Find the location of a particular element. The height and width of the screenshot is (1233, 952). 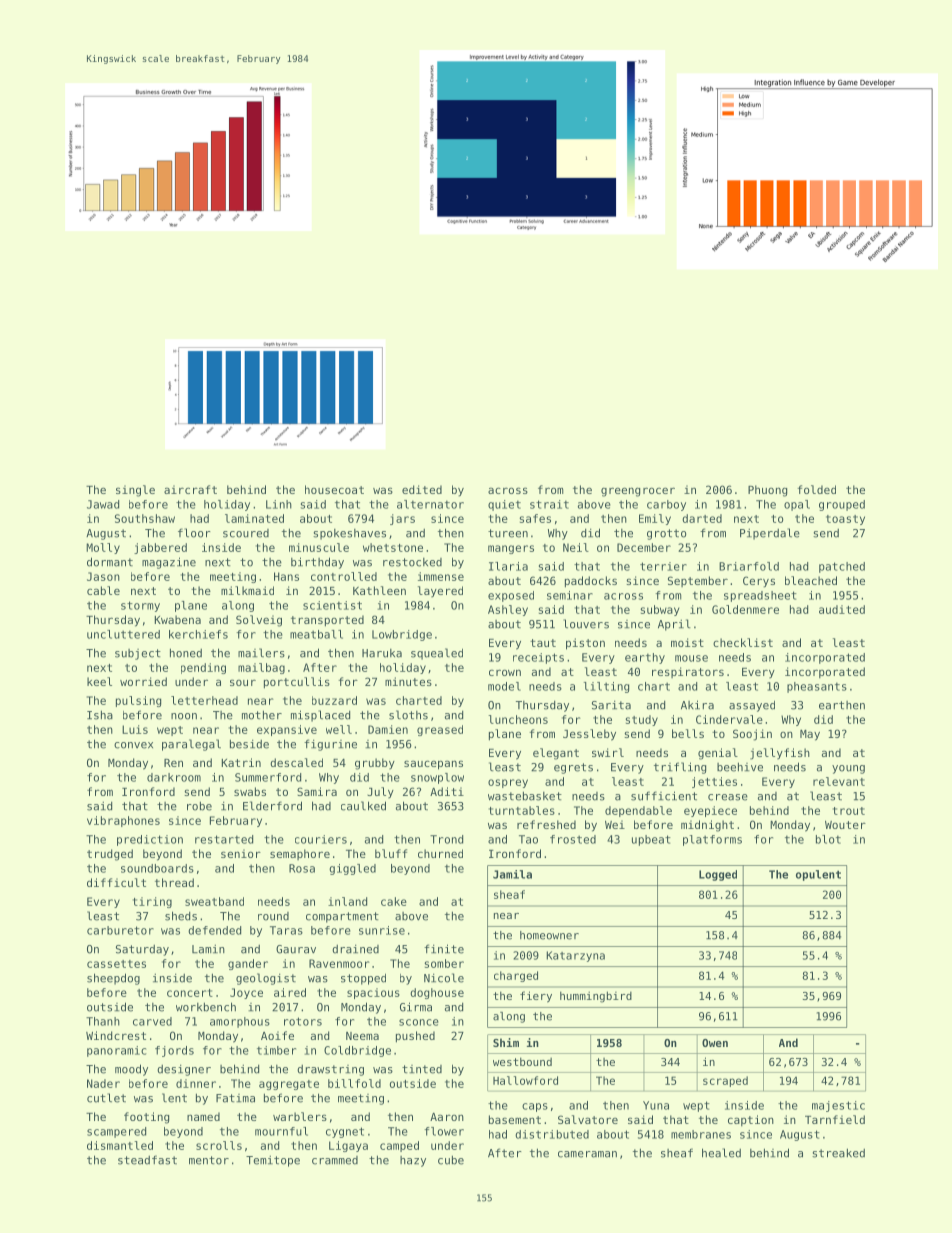

Neil is located at coordinates (576, 547).
